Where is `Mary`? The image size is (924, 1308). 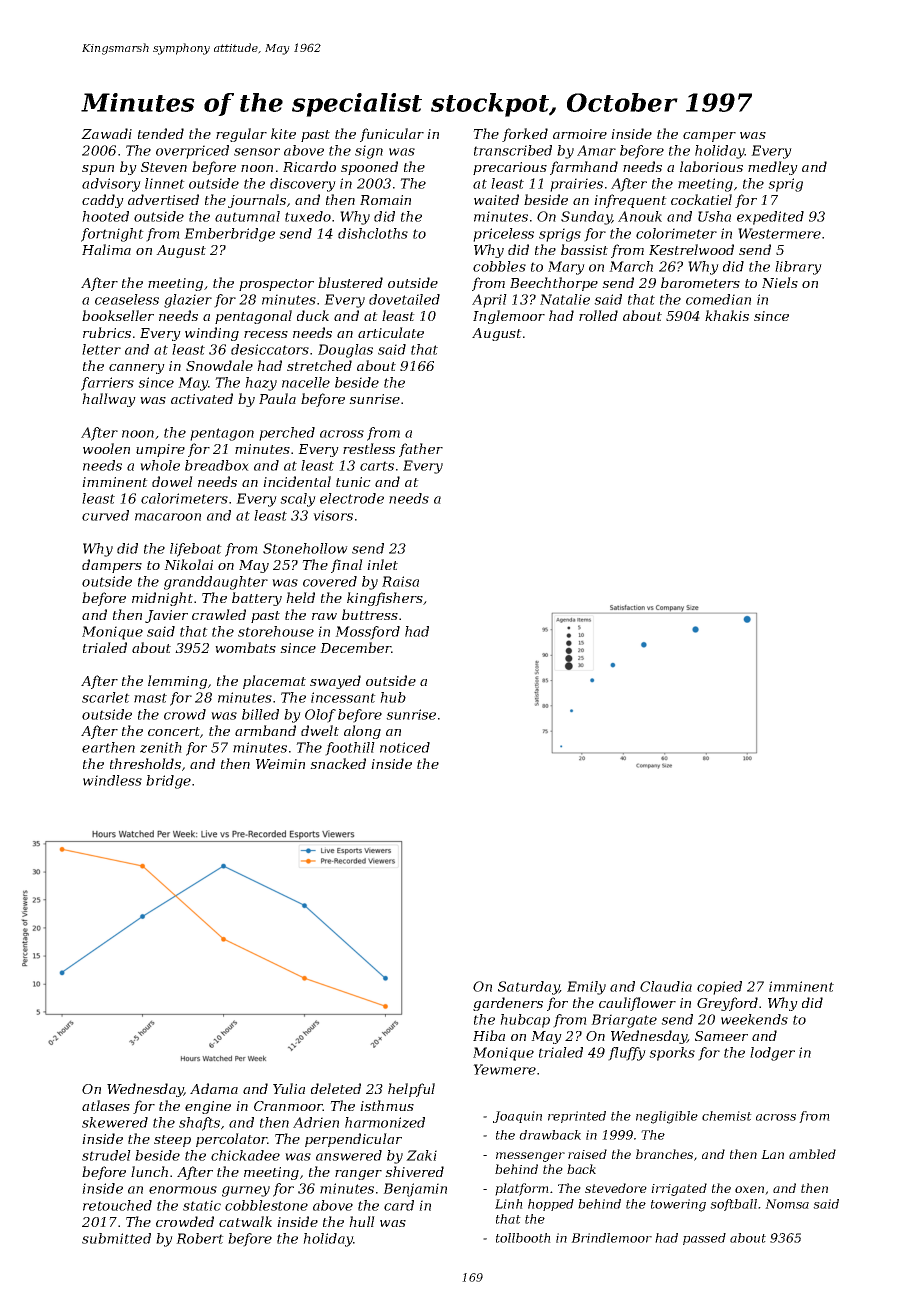
Mary is located at coordinates (566, 268).
